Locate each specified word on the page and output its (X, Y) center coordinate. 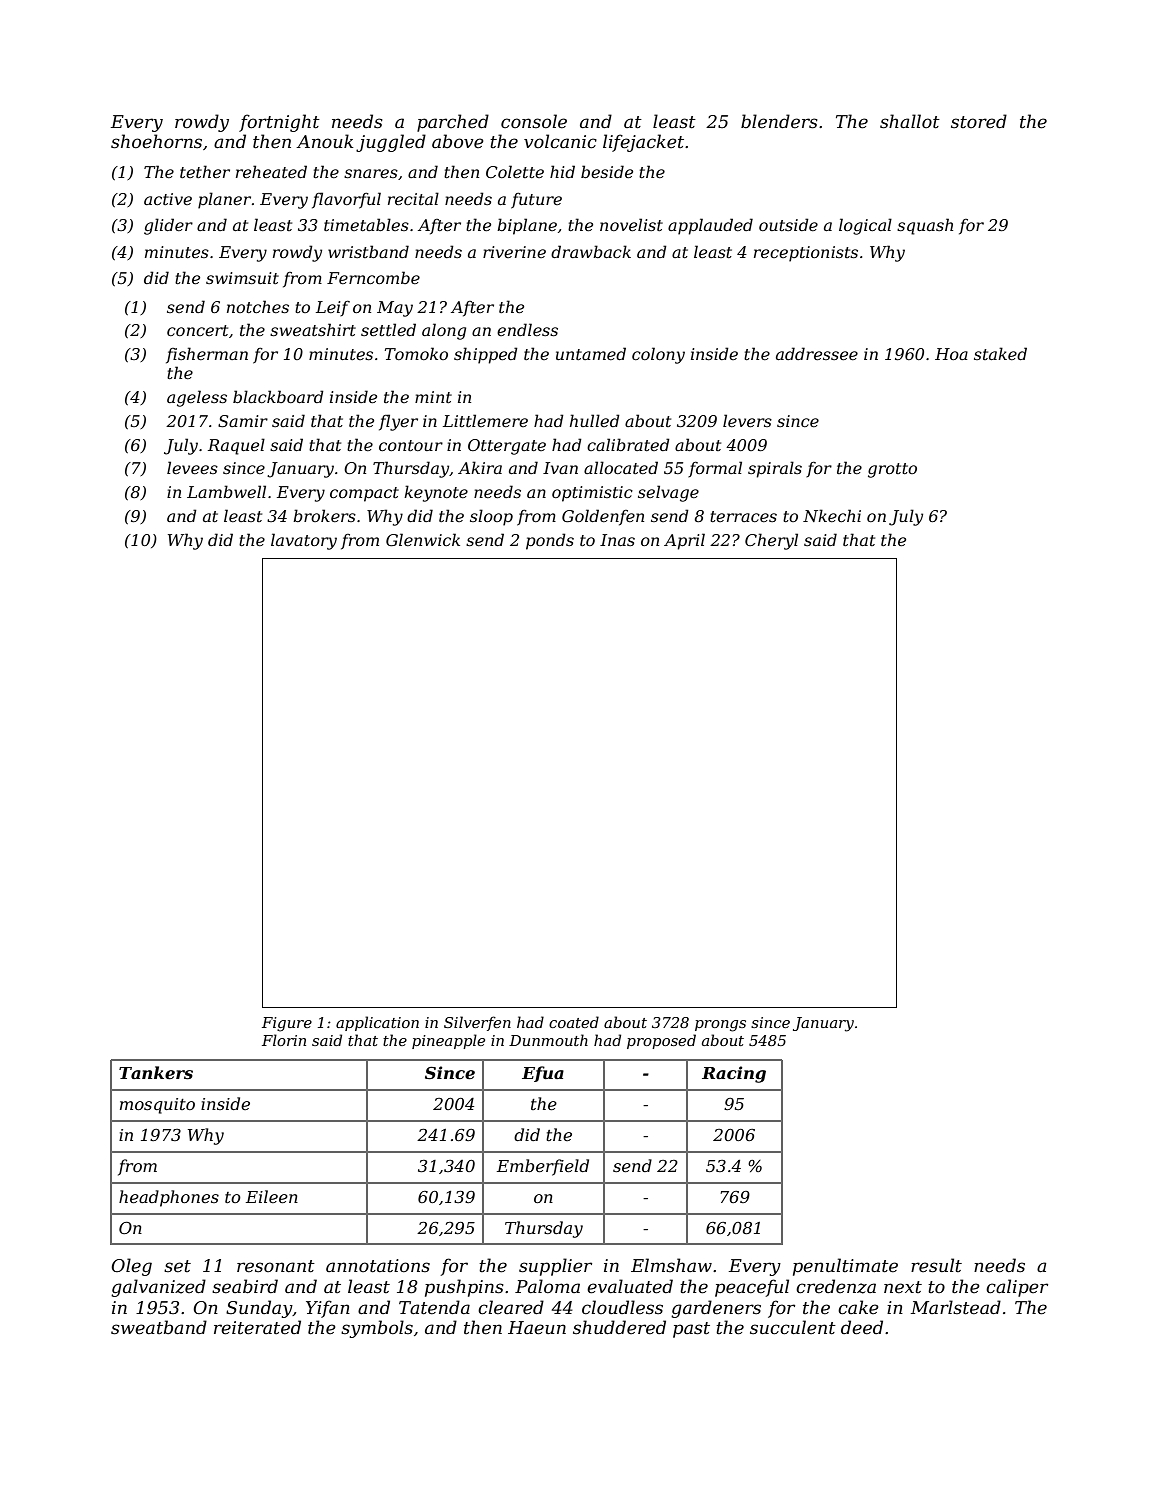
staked (1000, 353)
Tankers (156, 1072)
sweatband (159, 1327)
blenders (779, 121)
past (691, 1330)
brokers (324, 515)
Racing (734, 1074)
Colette (515, 171)
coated (574, 1022)
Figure (287, 1024)
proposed (661, 1041)
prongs (720, 1026)
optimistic (592, 494)
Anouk (324, 141)
